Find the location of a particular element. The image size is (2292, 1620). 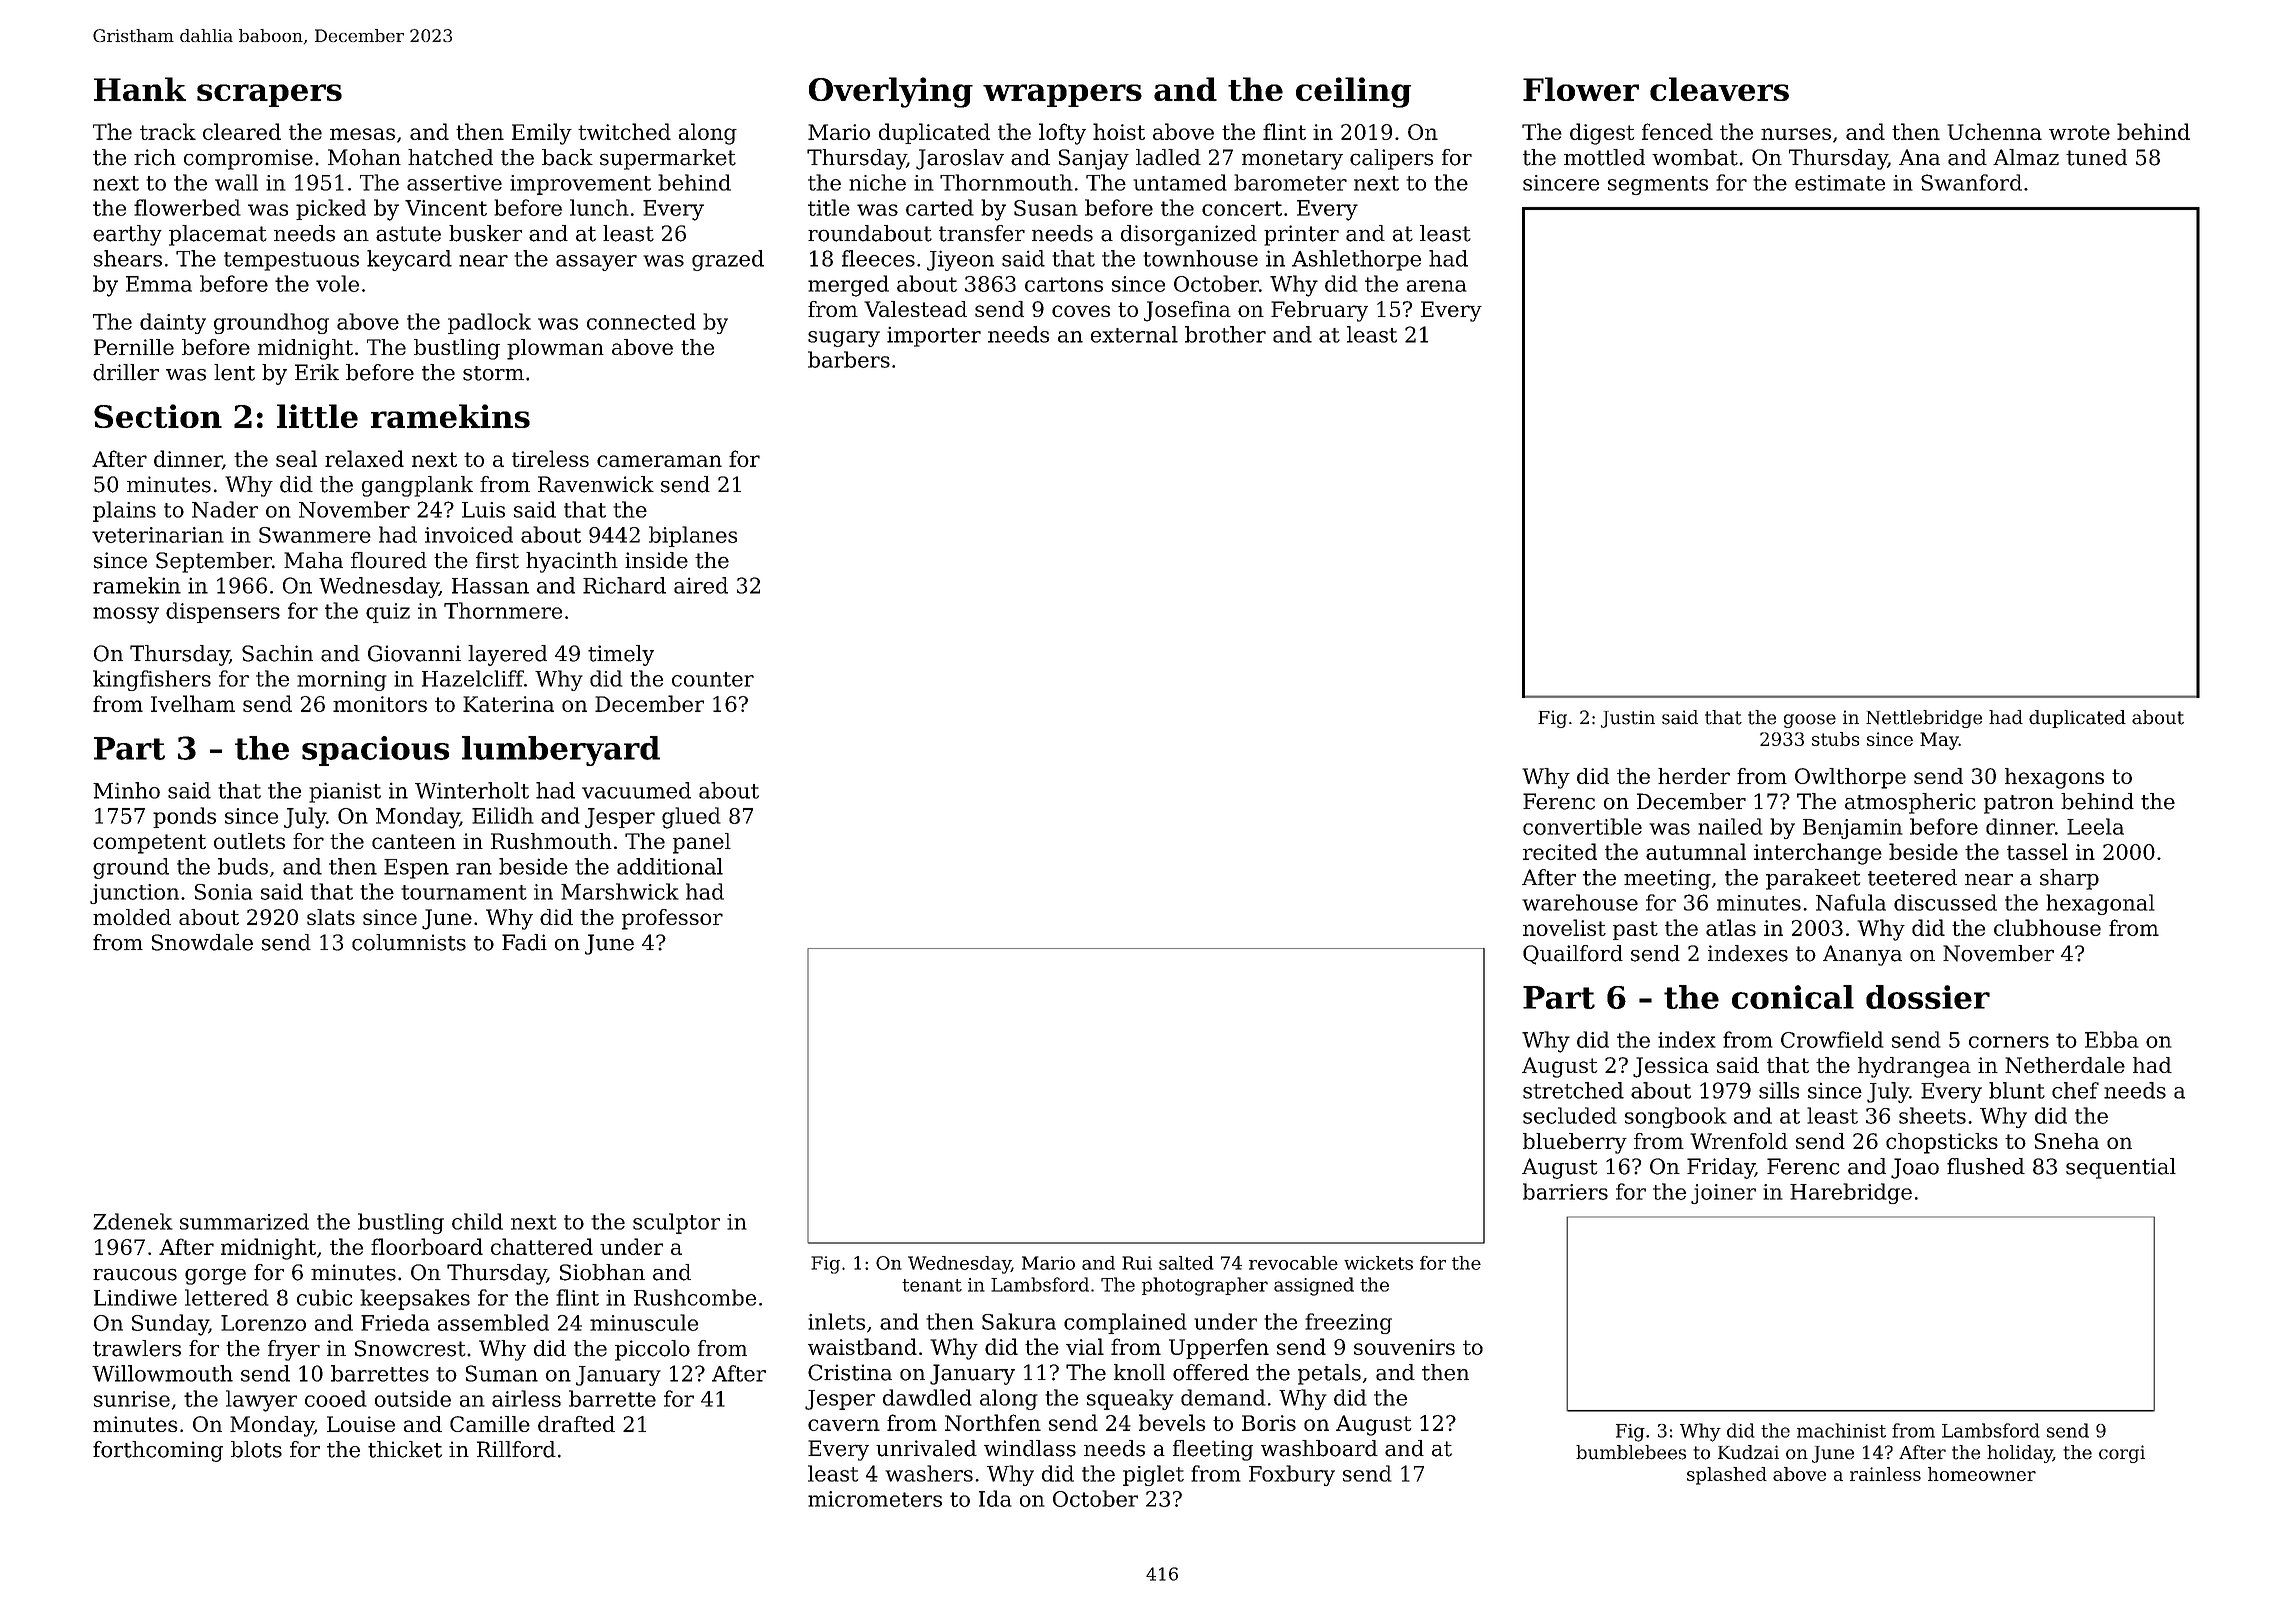

forthcoming is located at coordinates (158, 1451).
